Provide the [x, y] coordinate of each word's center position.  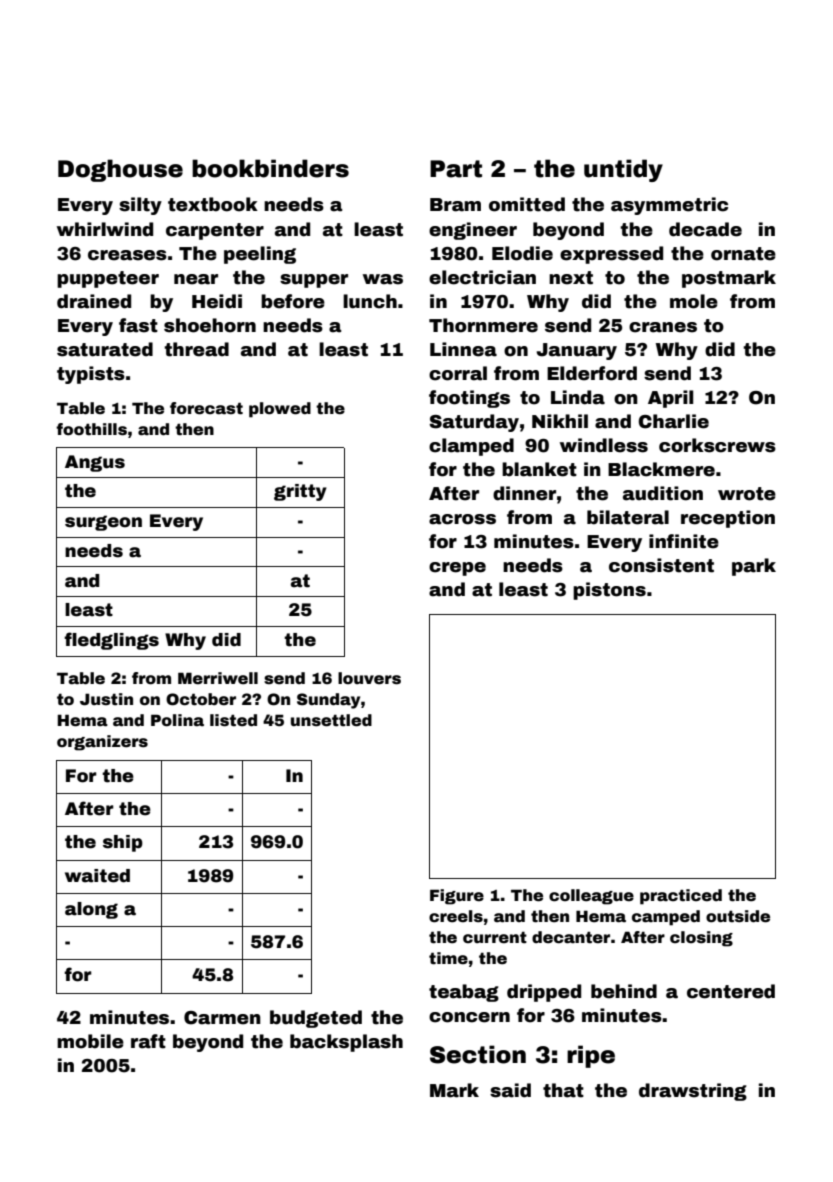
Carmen [222, 1018]
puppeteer [108, 279]
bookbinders [270, 168]
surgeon [103, 523]
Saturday [474, 423]
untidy [623, 170]
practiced [681, 897]
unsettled [331, 720]
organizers [102, 743]
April [670, 399]
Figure [457, 897]
